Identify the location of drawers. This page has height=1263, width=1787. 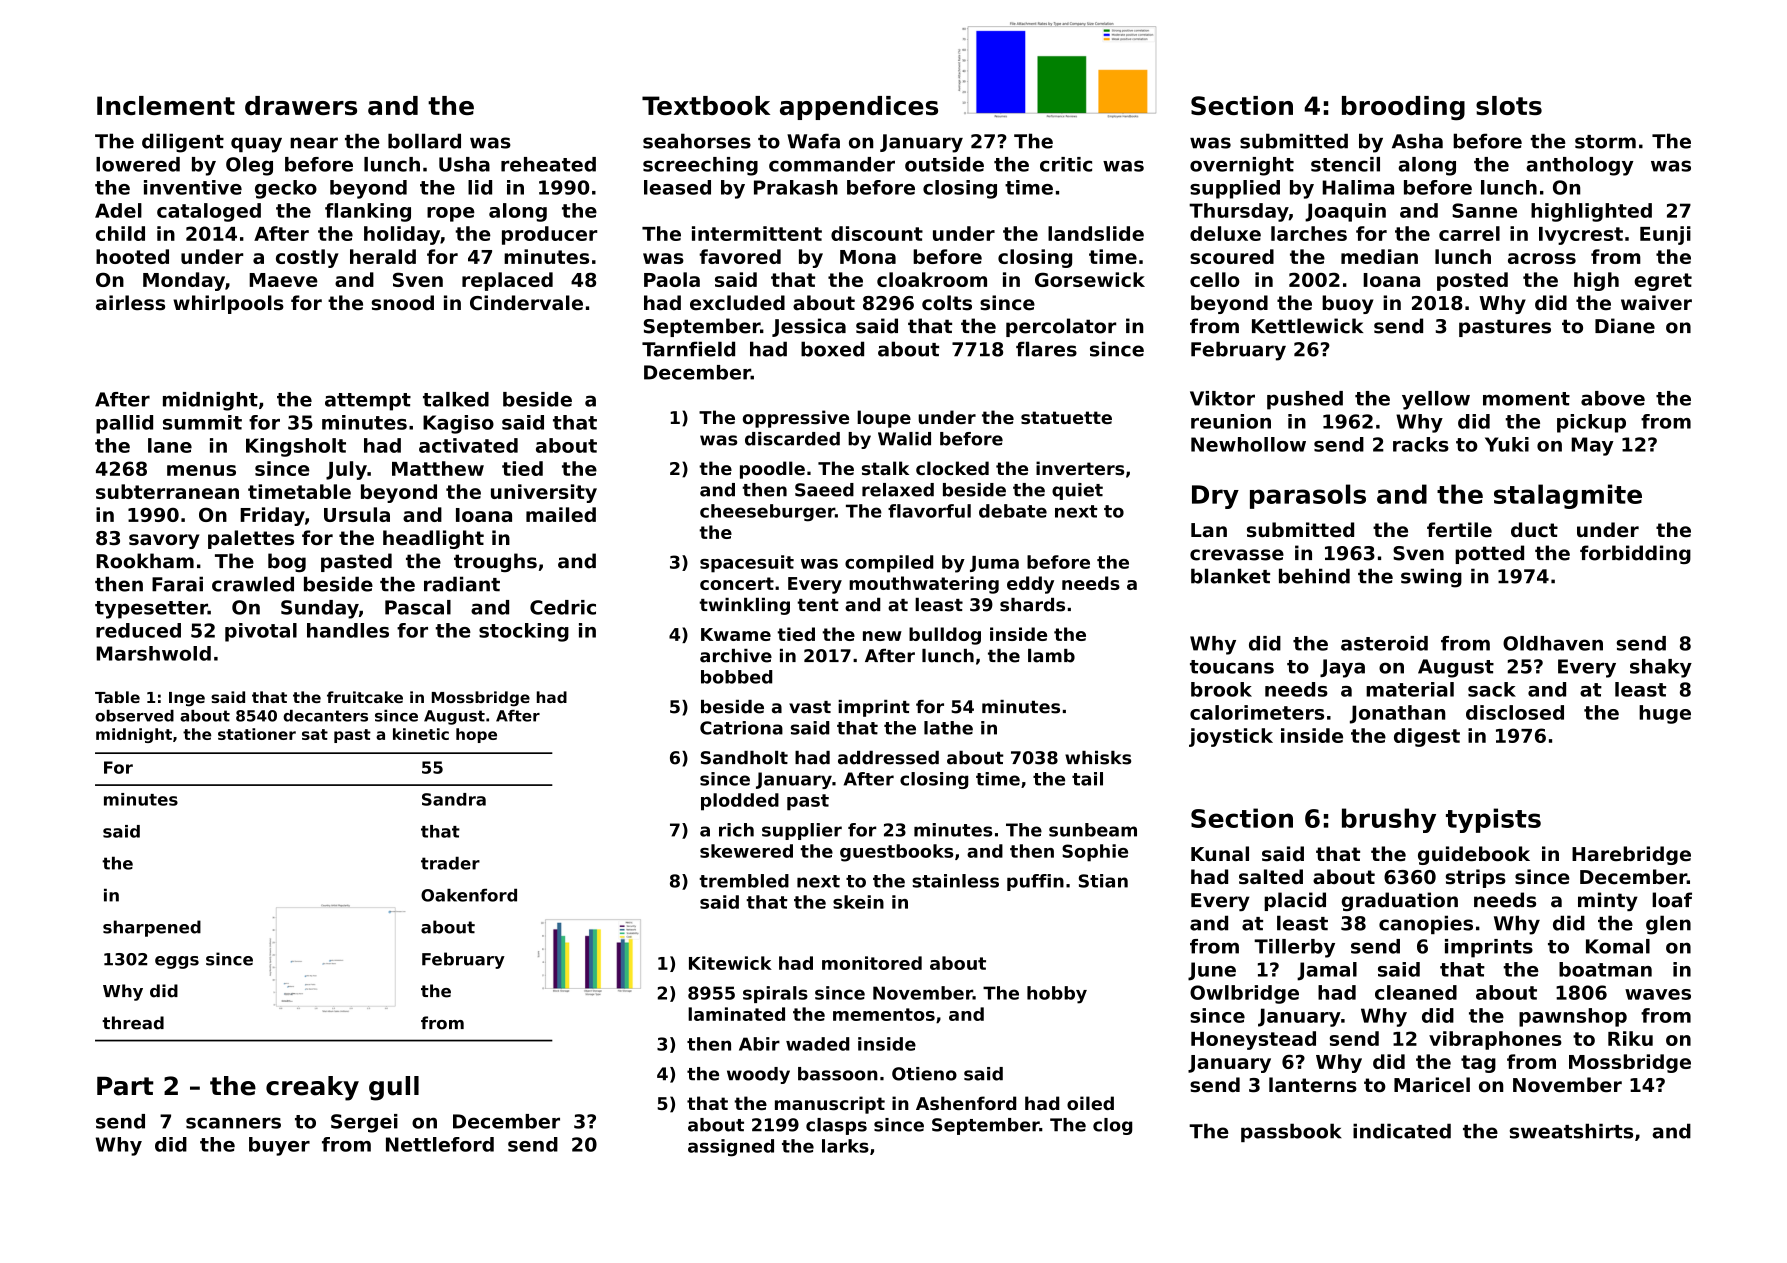
(301, 105).
